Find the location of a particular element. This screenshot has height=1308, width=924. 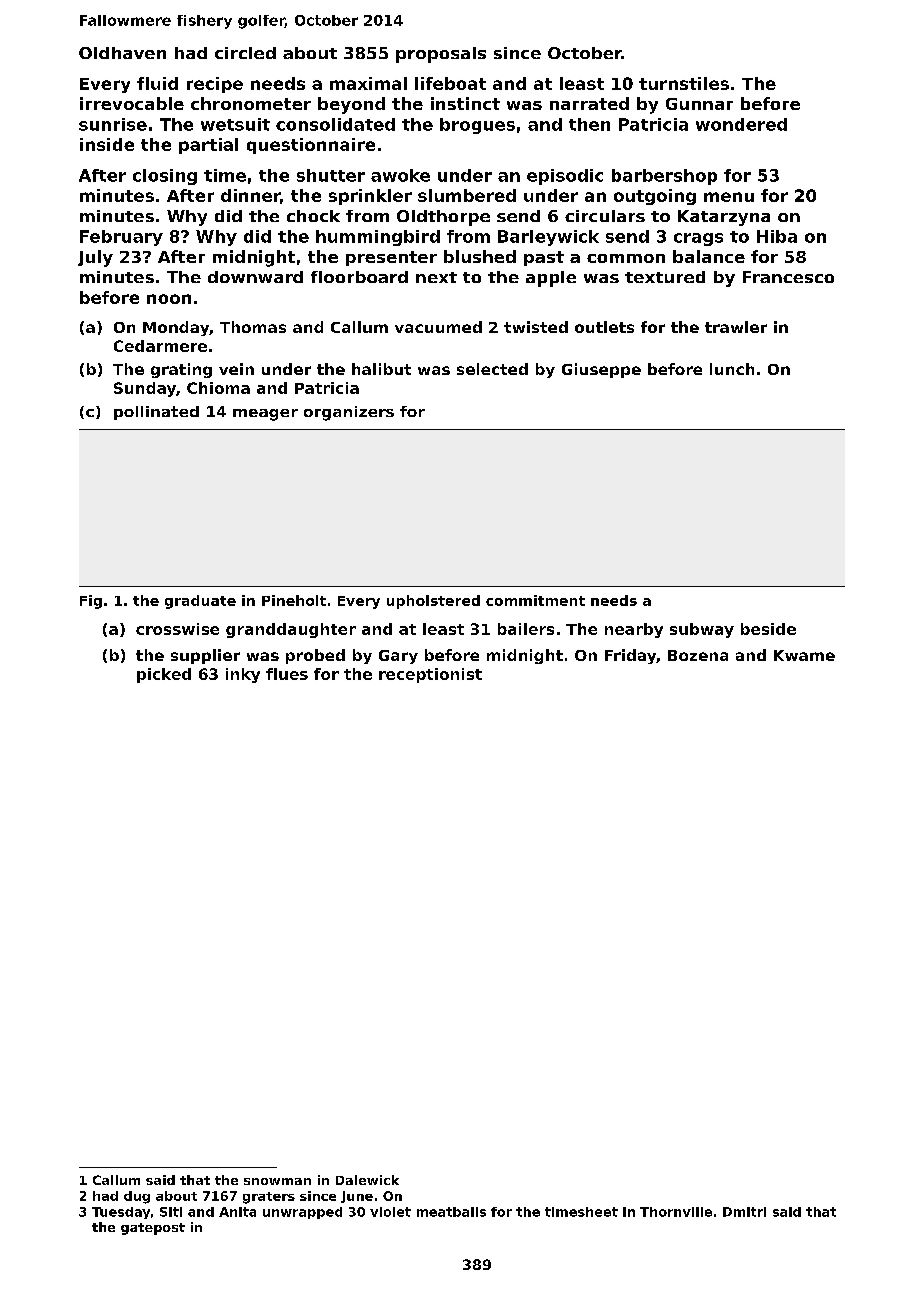

Oldhaven is located at coordinates (122, 53).
